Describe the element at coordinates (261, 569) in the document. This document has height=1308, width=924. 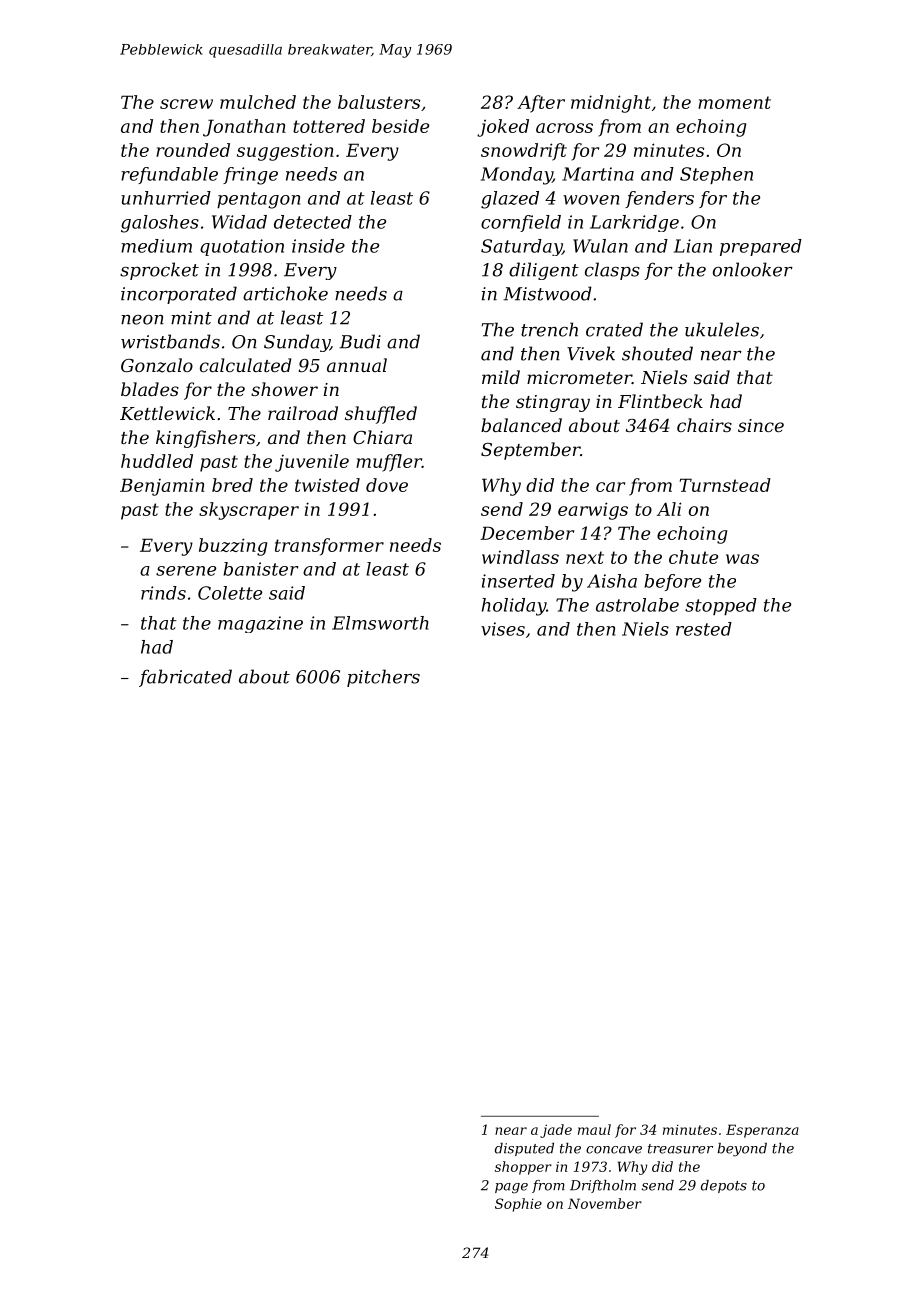
I see `banister` at that location.
